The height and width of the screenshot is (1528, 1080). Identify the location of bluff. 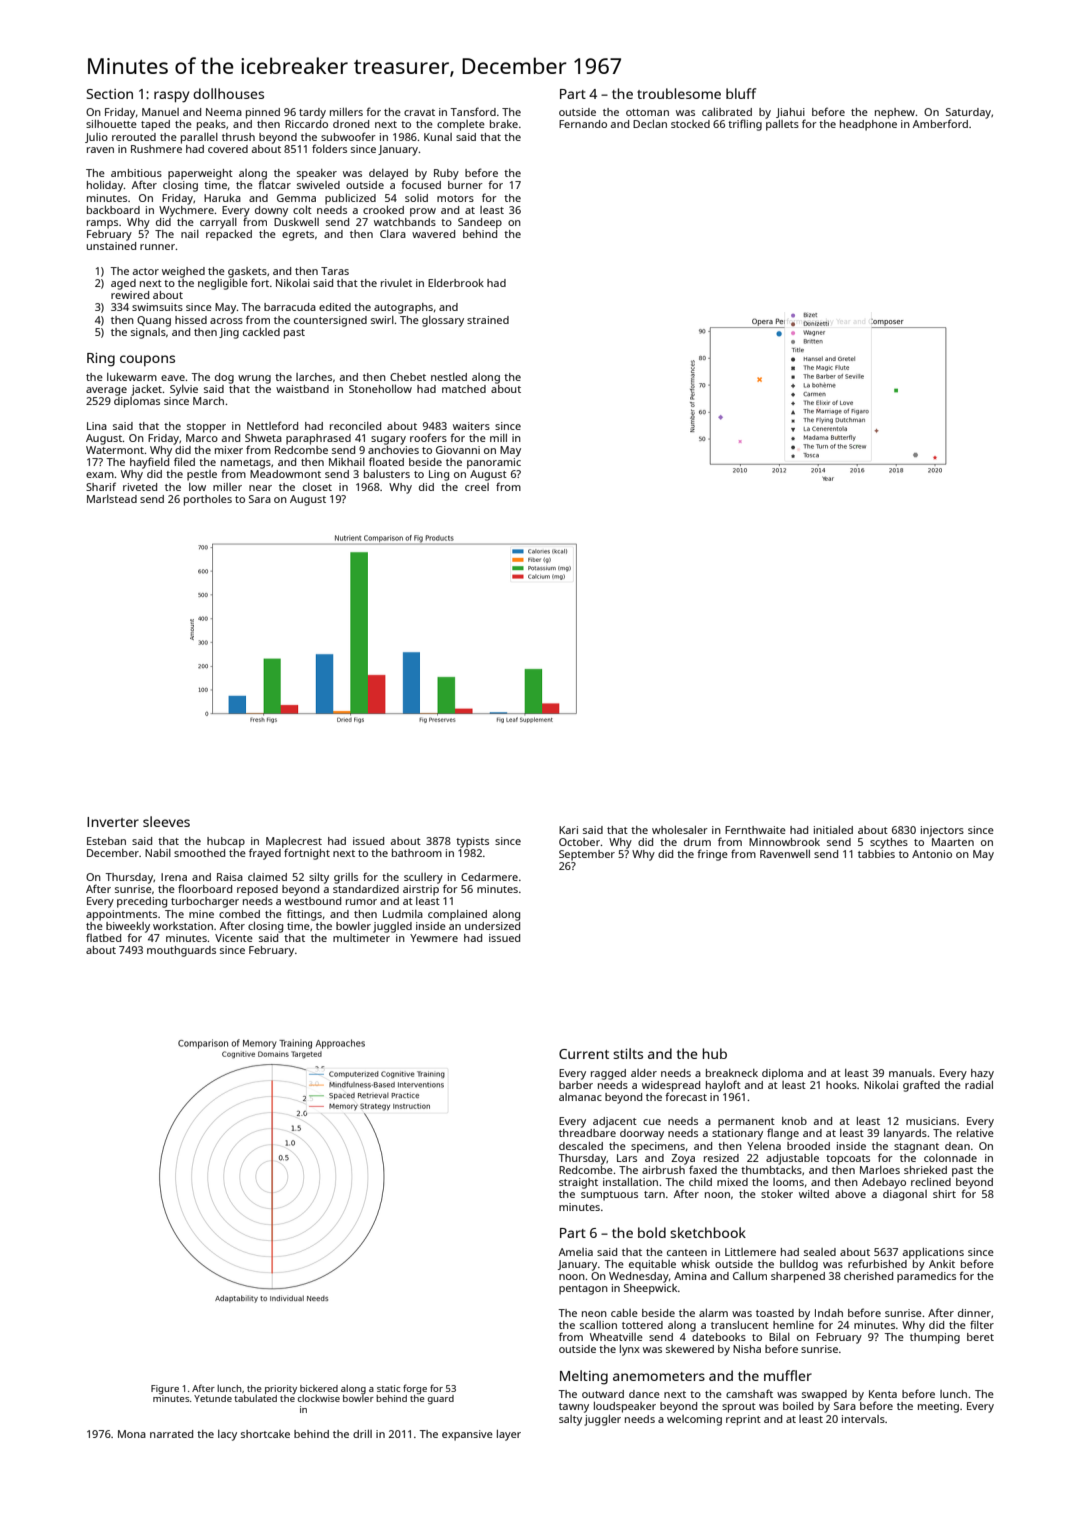
(741, 93).
